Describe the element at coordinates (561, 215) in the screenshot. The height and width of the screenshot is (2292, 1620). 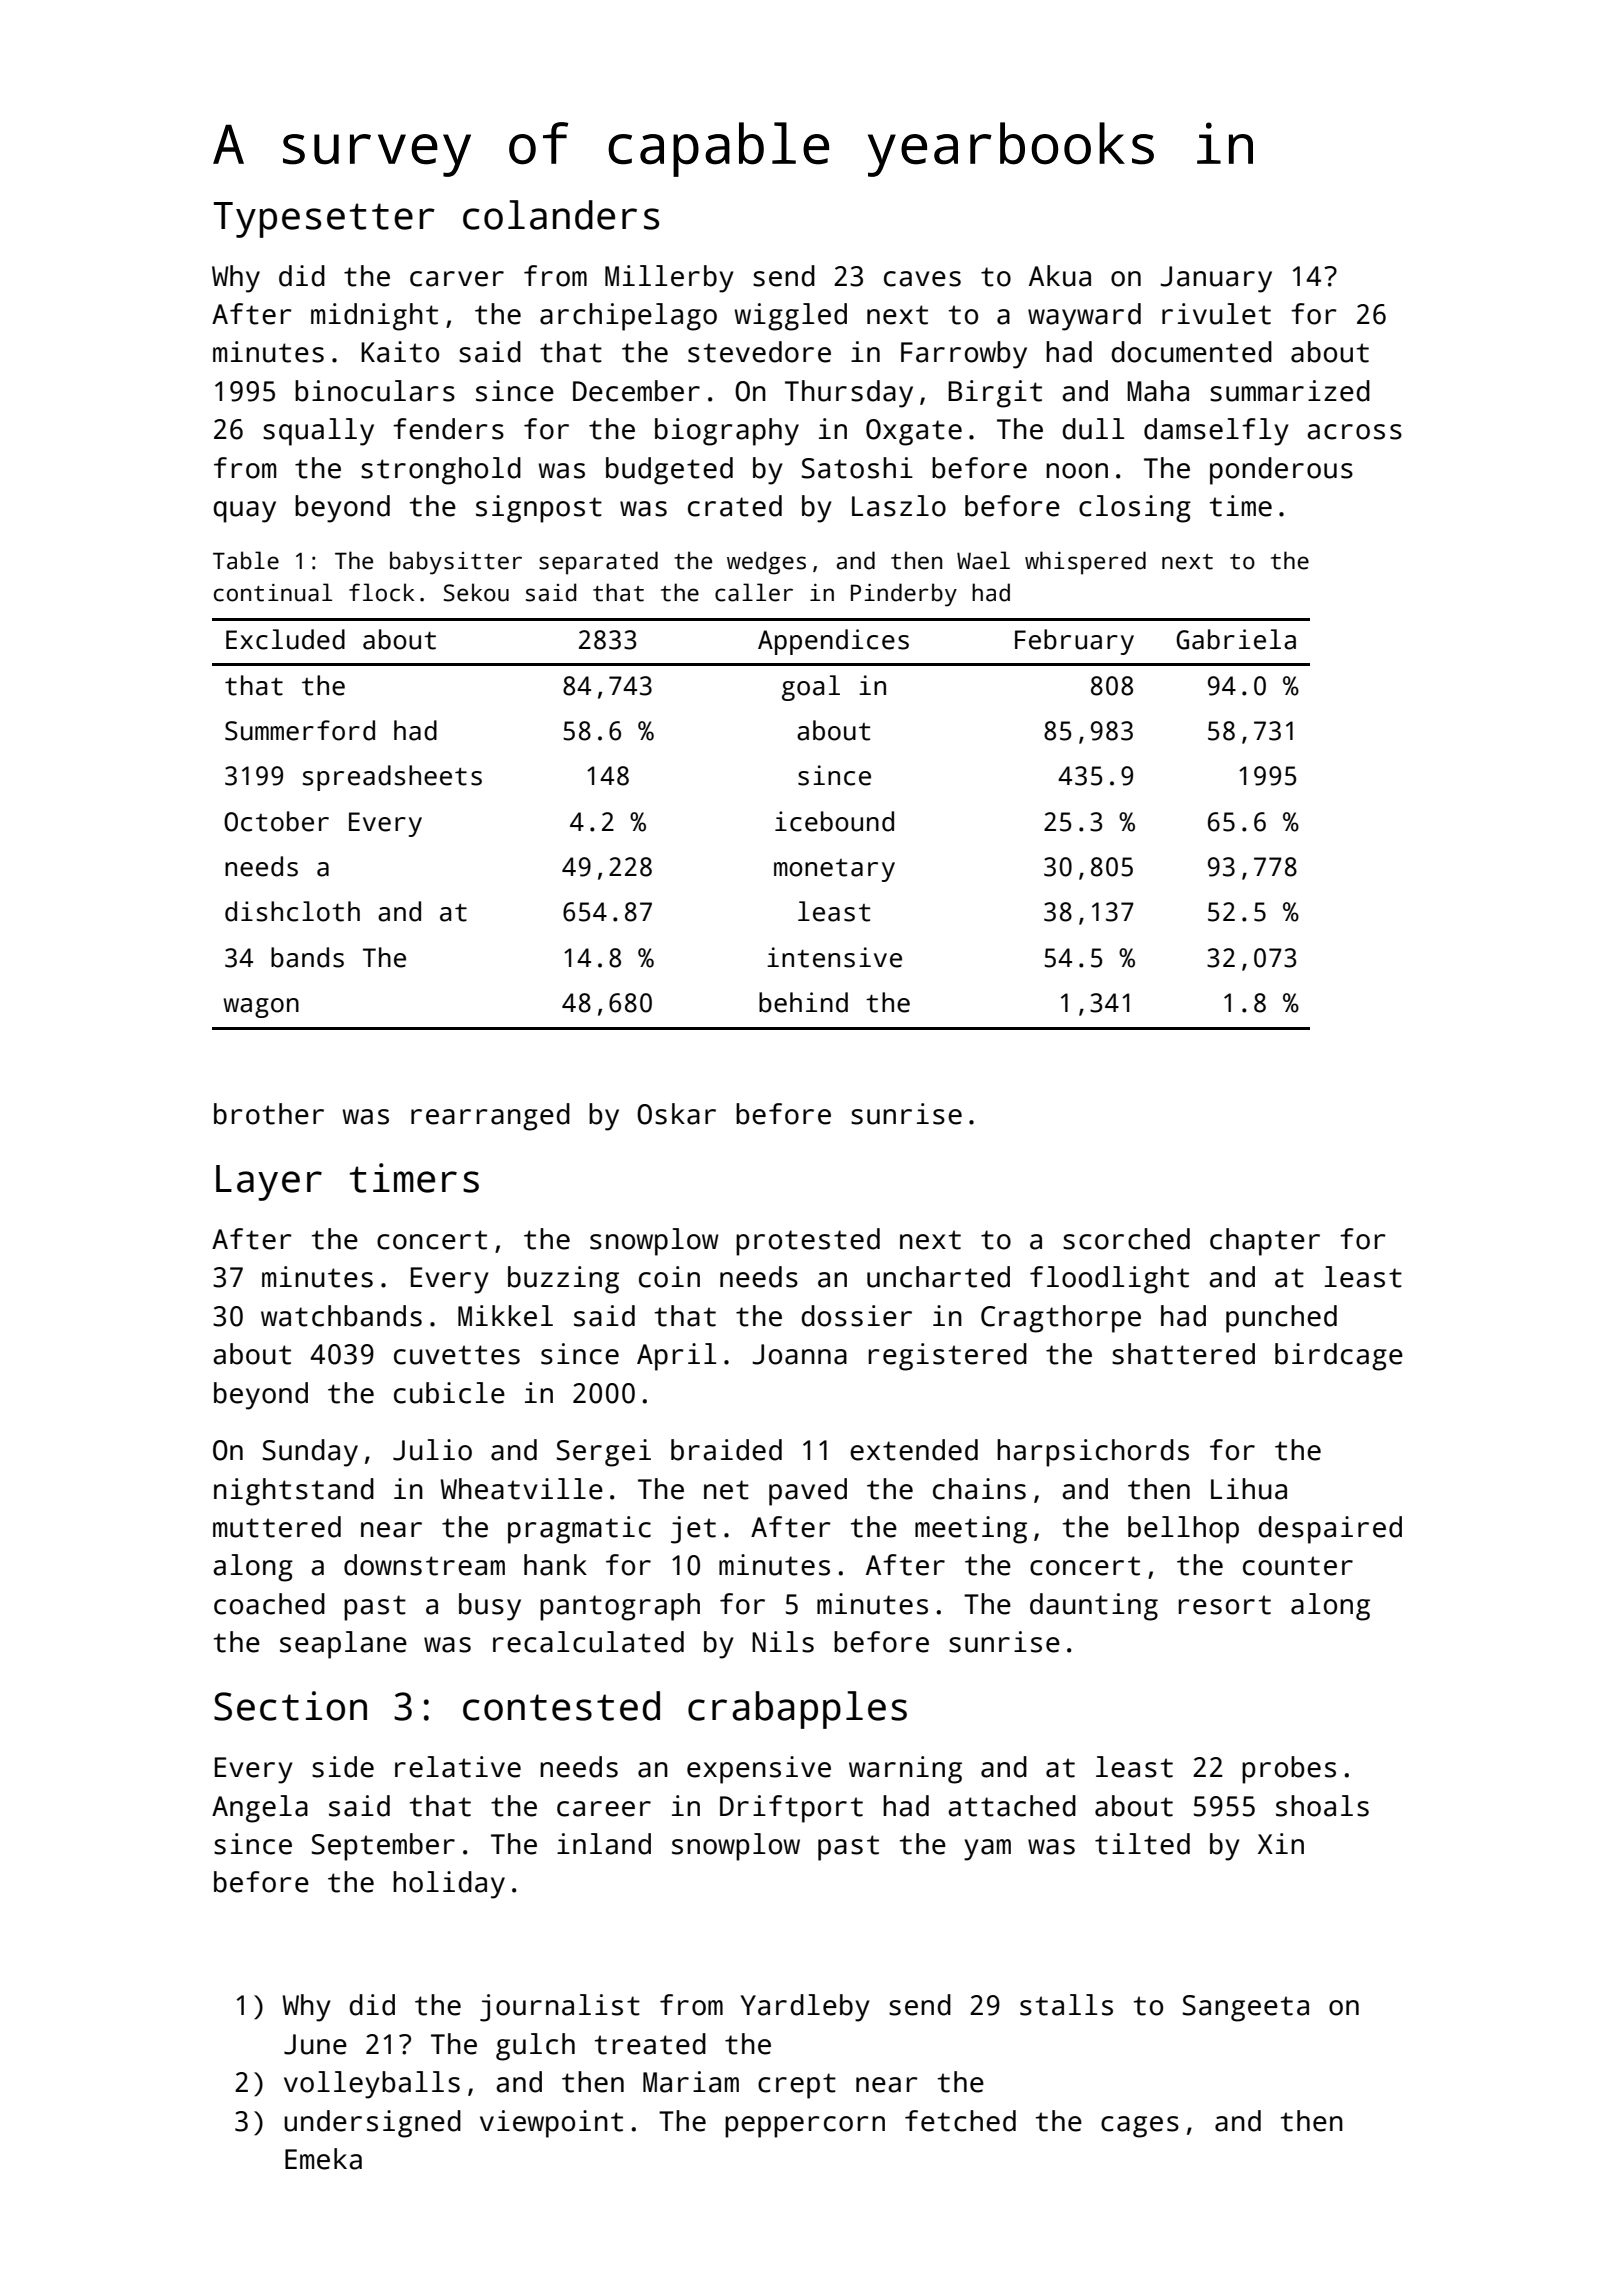
I see `colanders` at that location.
